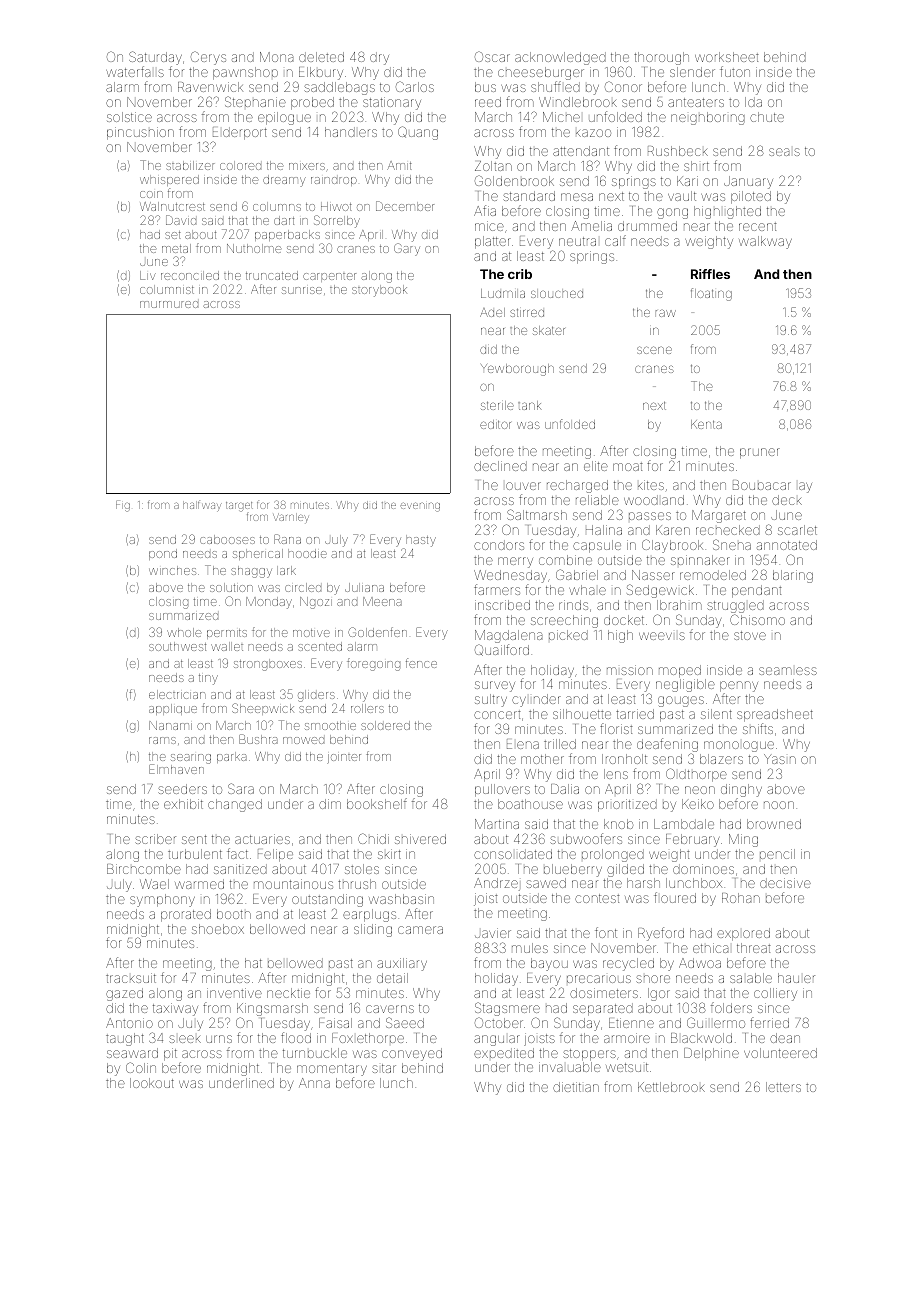 This screenshot has height=1308, width=924. What do you see at coordinates (288, 993) in the screenshot?
I see `necktie` at bounding box center [288, 993].
